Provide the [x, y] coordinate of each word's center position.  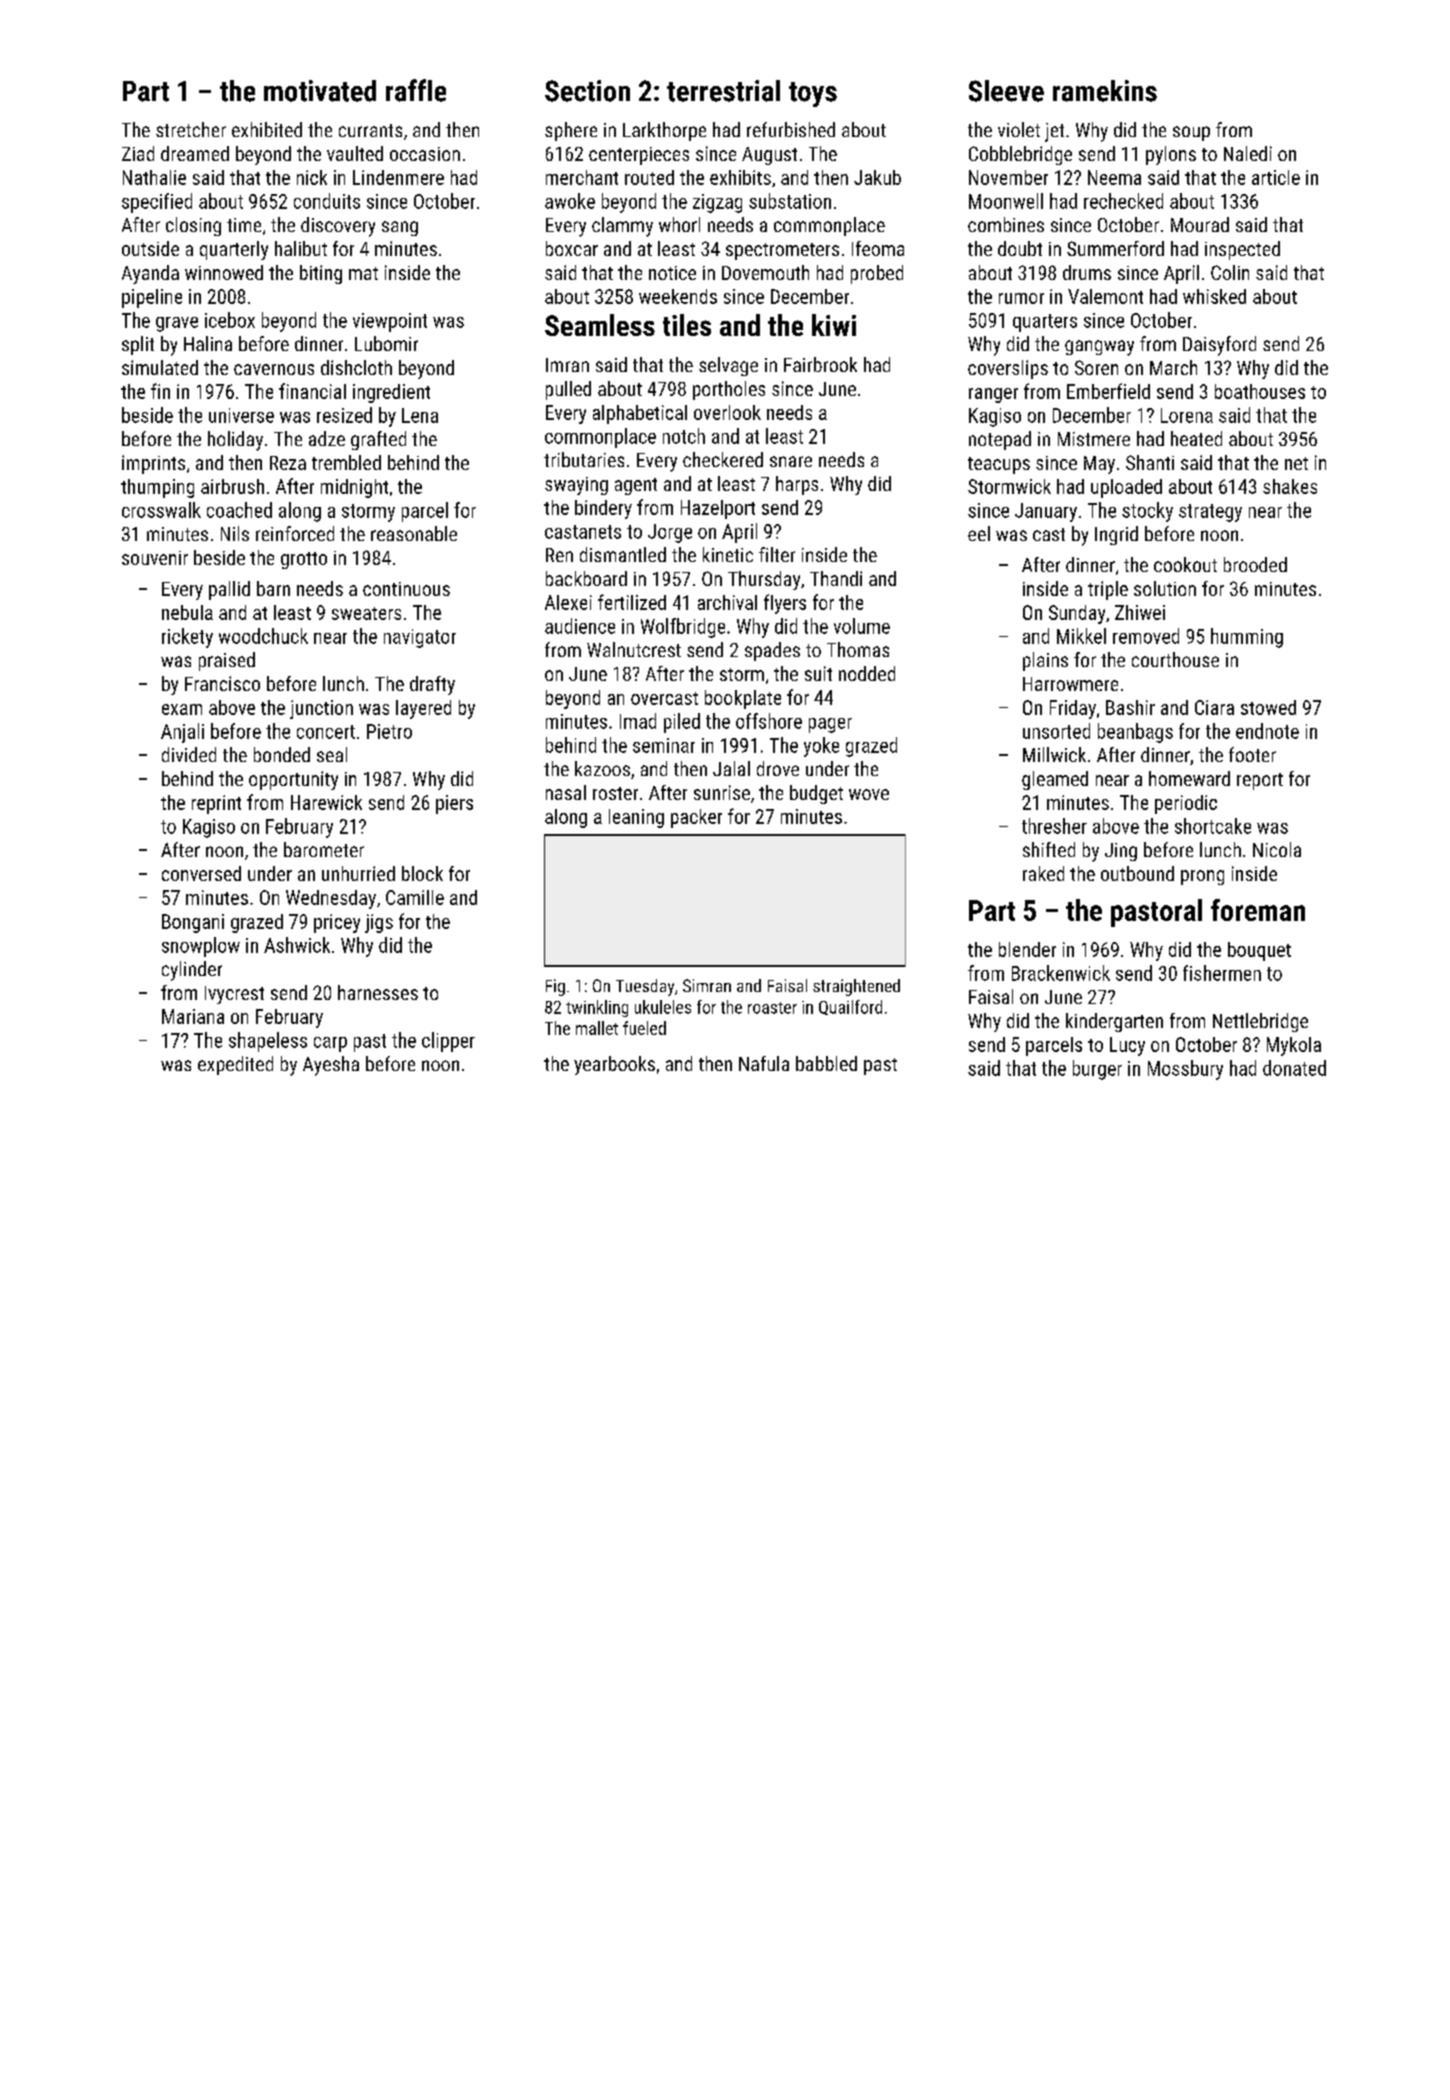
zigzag [717, 203]
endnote [1267, 731]
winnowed [224, 272]
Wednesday [331, 899]
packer [696, 818]
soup [1191, 133]
